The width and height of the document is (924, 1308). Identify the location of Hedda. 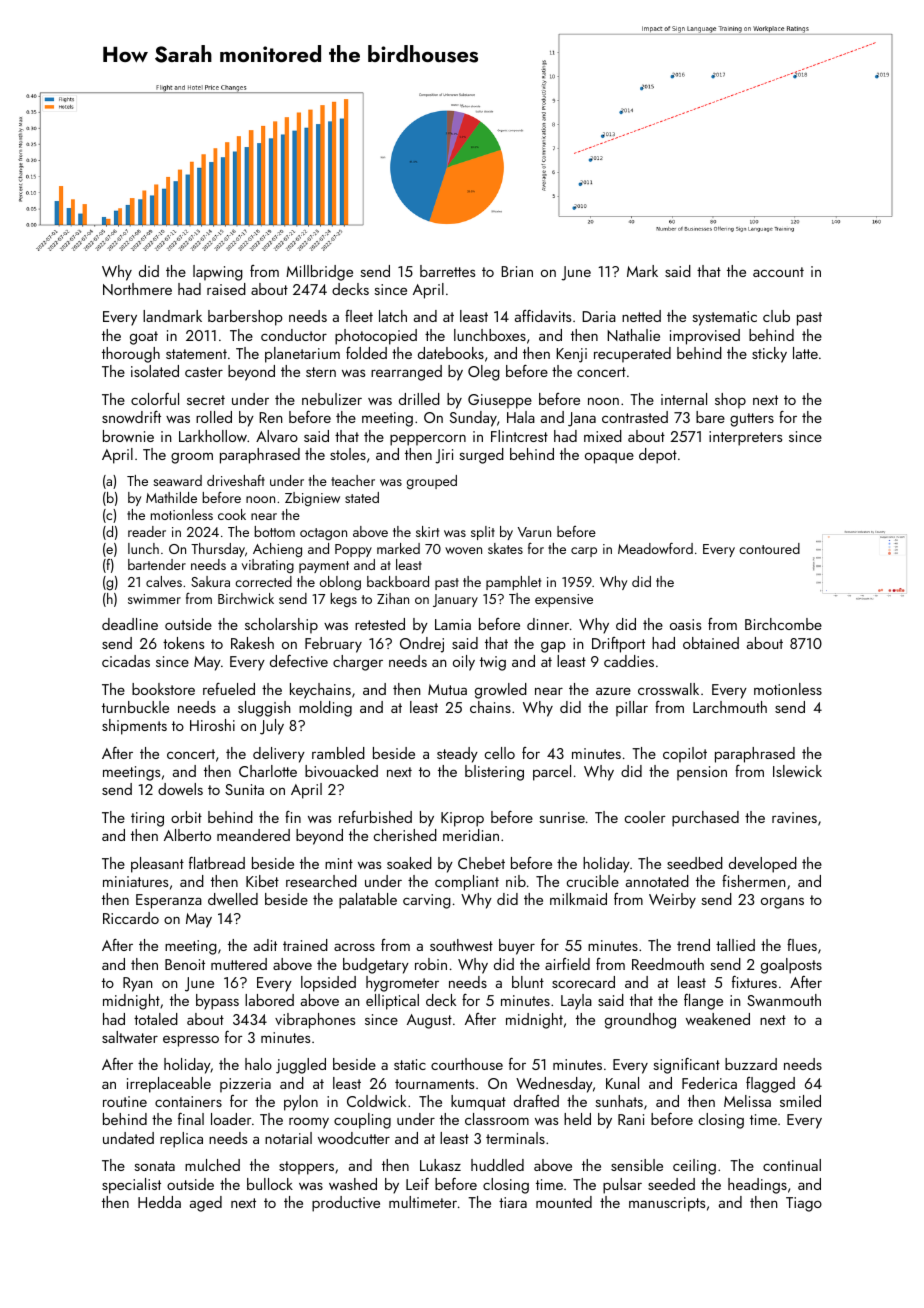
(159, 1202).
